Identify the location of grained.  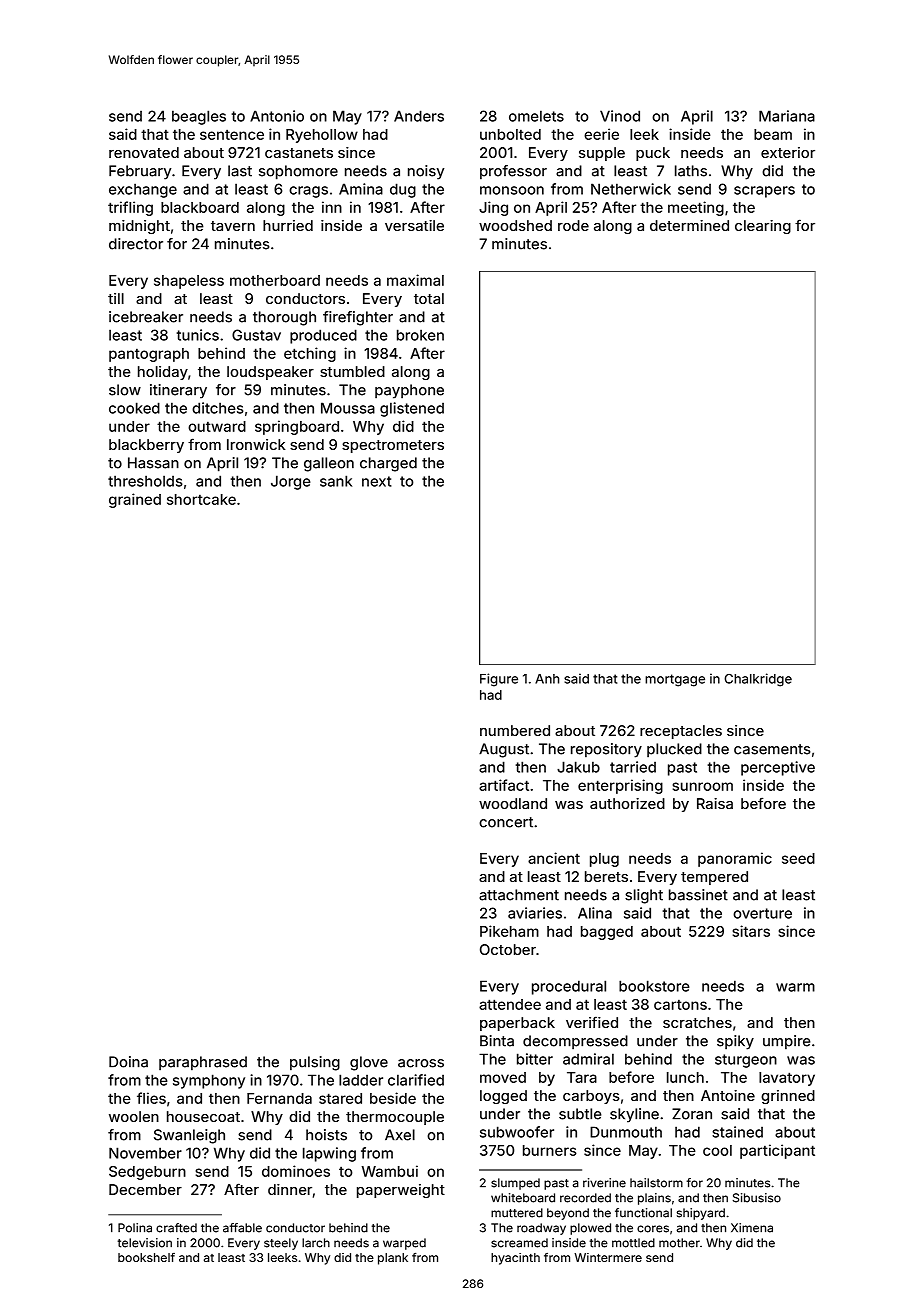
(135, 500).
